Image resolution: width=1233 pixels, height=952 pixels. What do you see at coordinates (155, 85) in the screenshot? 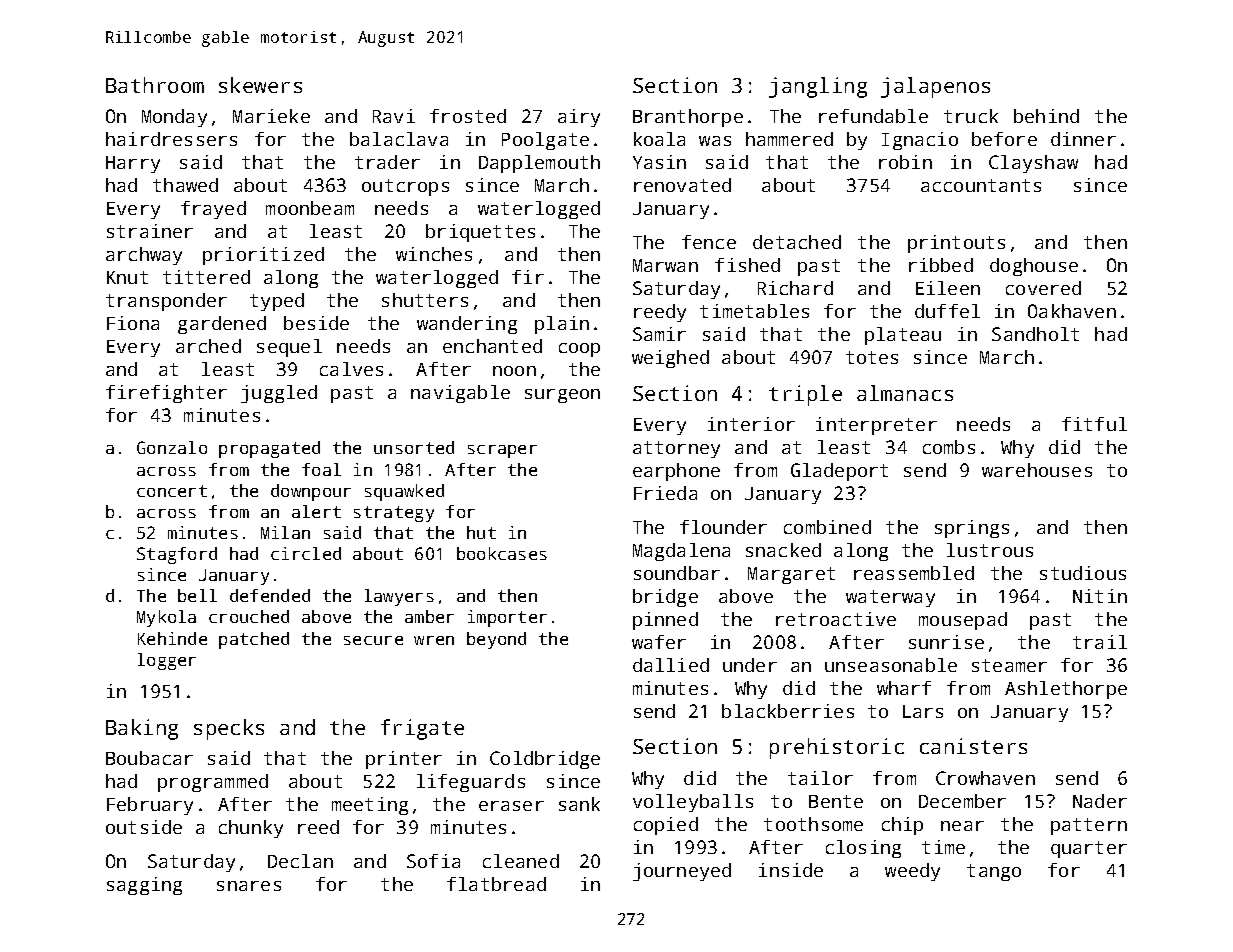
I see `Bathroom` at bounding box center [155, 85].
